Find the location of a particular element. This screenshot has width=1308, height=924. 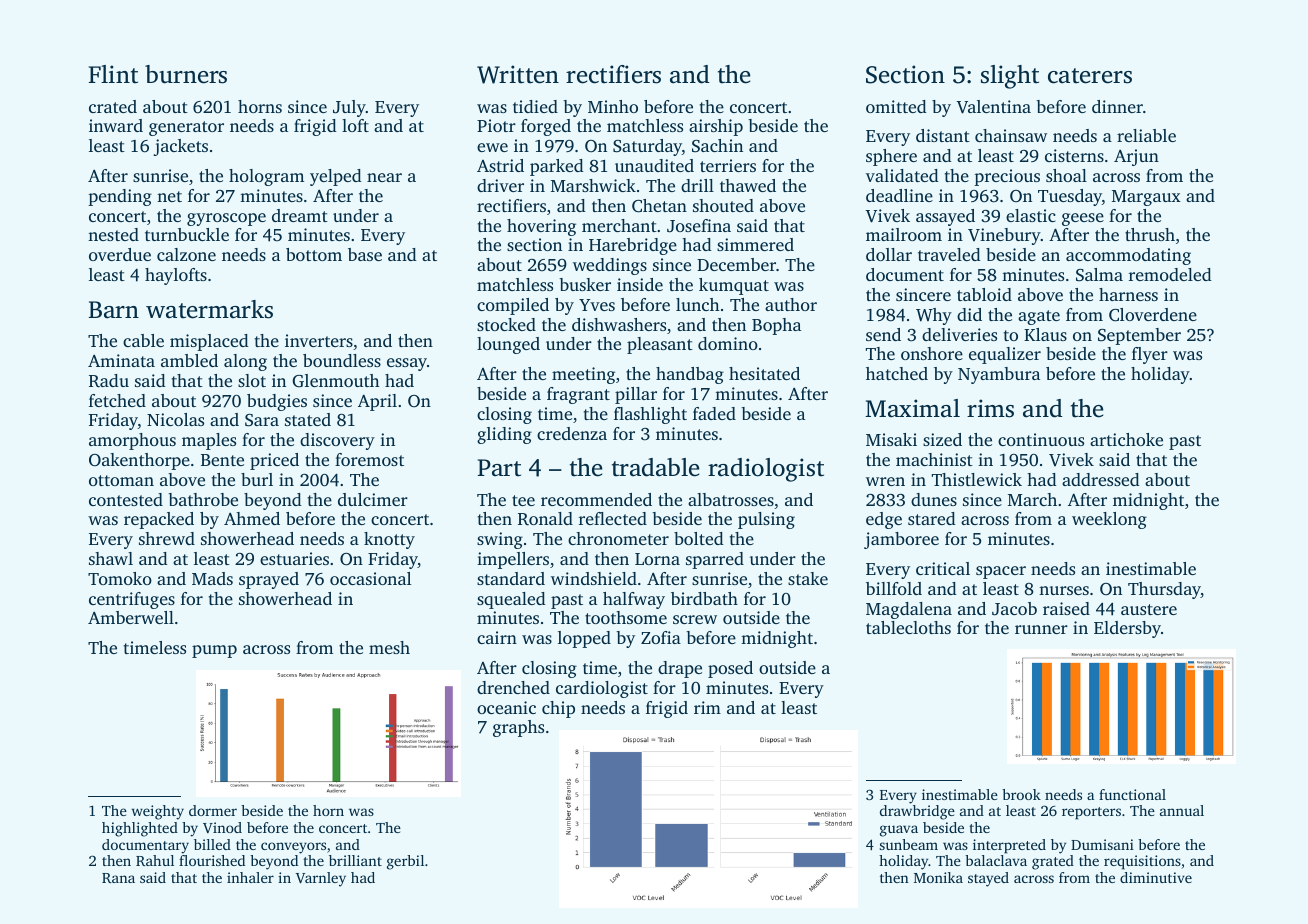

base is located at coordinates (365, 254).
